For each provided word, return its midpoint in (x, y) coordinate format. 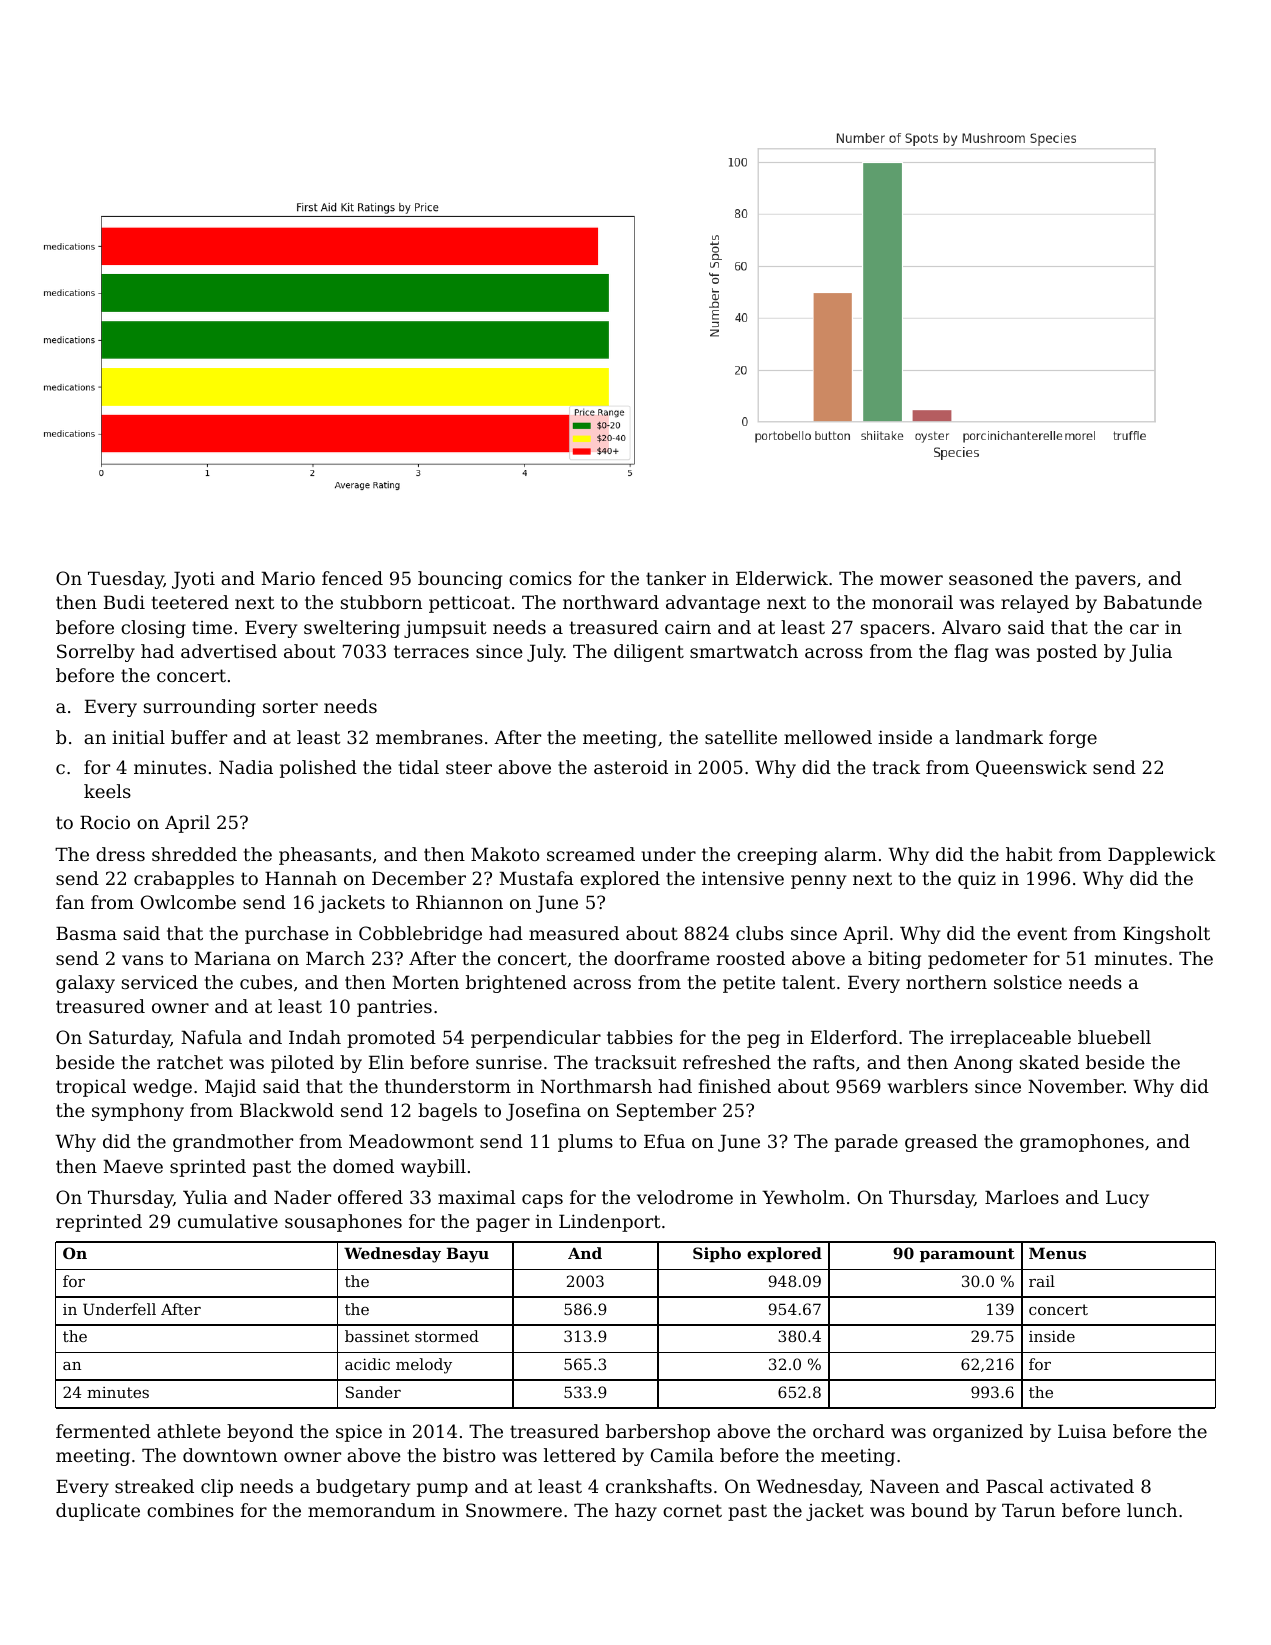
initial (138, 737)
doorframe (662, 958)
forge (1073, 739)
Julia (1150, 653)
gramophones (1082, 1143)
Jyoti (193, 580)
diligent (649, 653)
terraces (431, 651)
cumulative (228, 1221)
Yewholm (803, 1197)
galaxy (85, 984)
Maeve (133, 1166)
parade (866, 1143)
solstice (1028, 982)
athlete (189, 1431)
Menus (1057, 1253)
